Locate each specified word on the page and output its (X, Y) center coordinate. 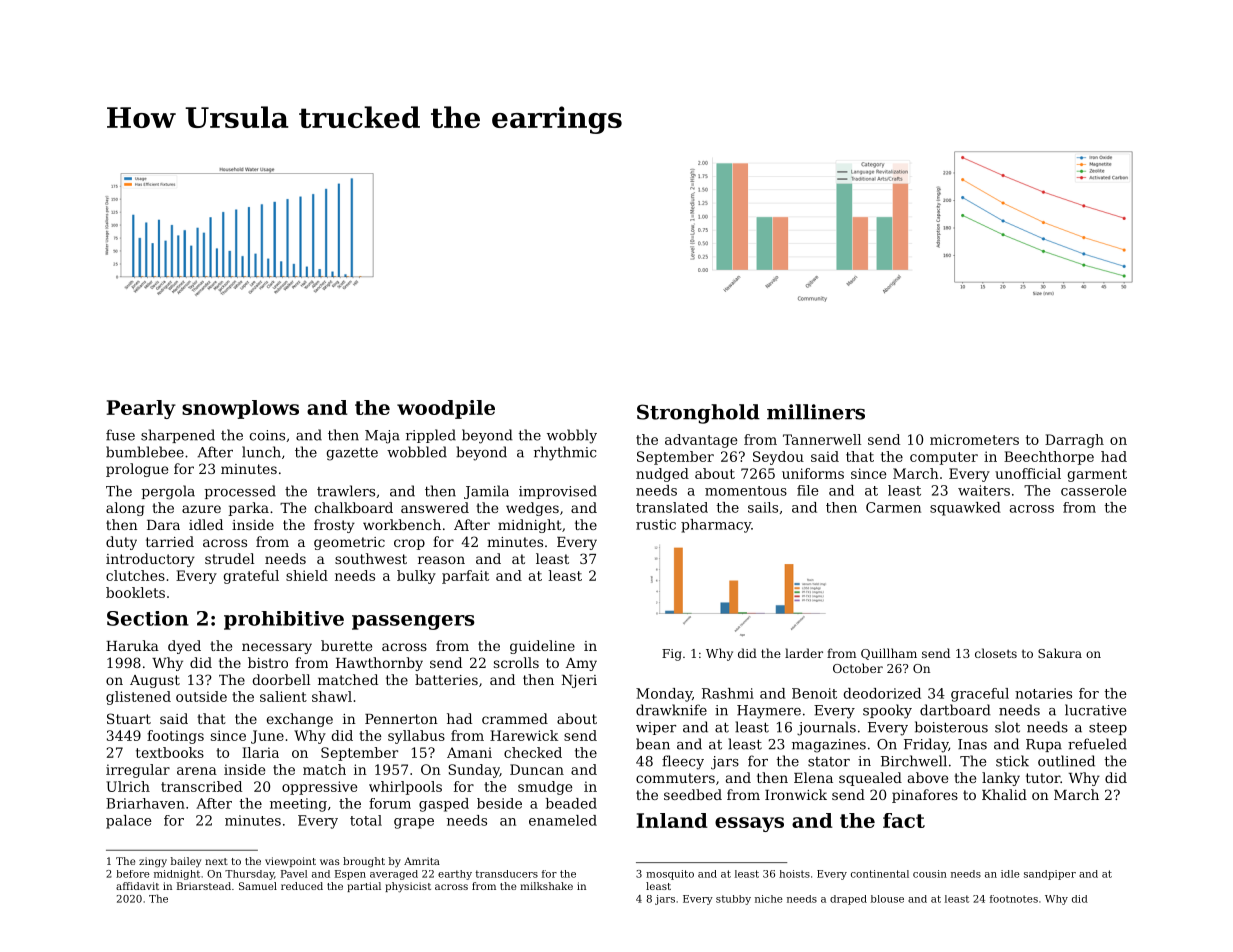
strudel (229, 558)
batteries (446, 679)
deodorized (882, 693)
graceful (980, 695)
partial (364, 887)
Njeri (579, 681)
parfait (465, 577)
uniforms (813, 473)
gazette (352, 454)
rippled (431, 436)
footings (175, 737)
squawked (965, 509)
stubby (733, 900)
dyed (184, 647)
